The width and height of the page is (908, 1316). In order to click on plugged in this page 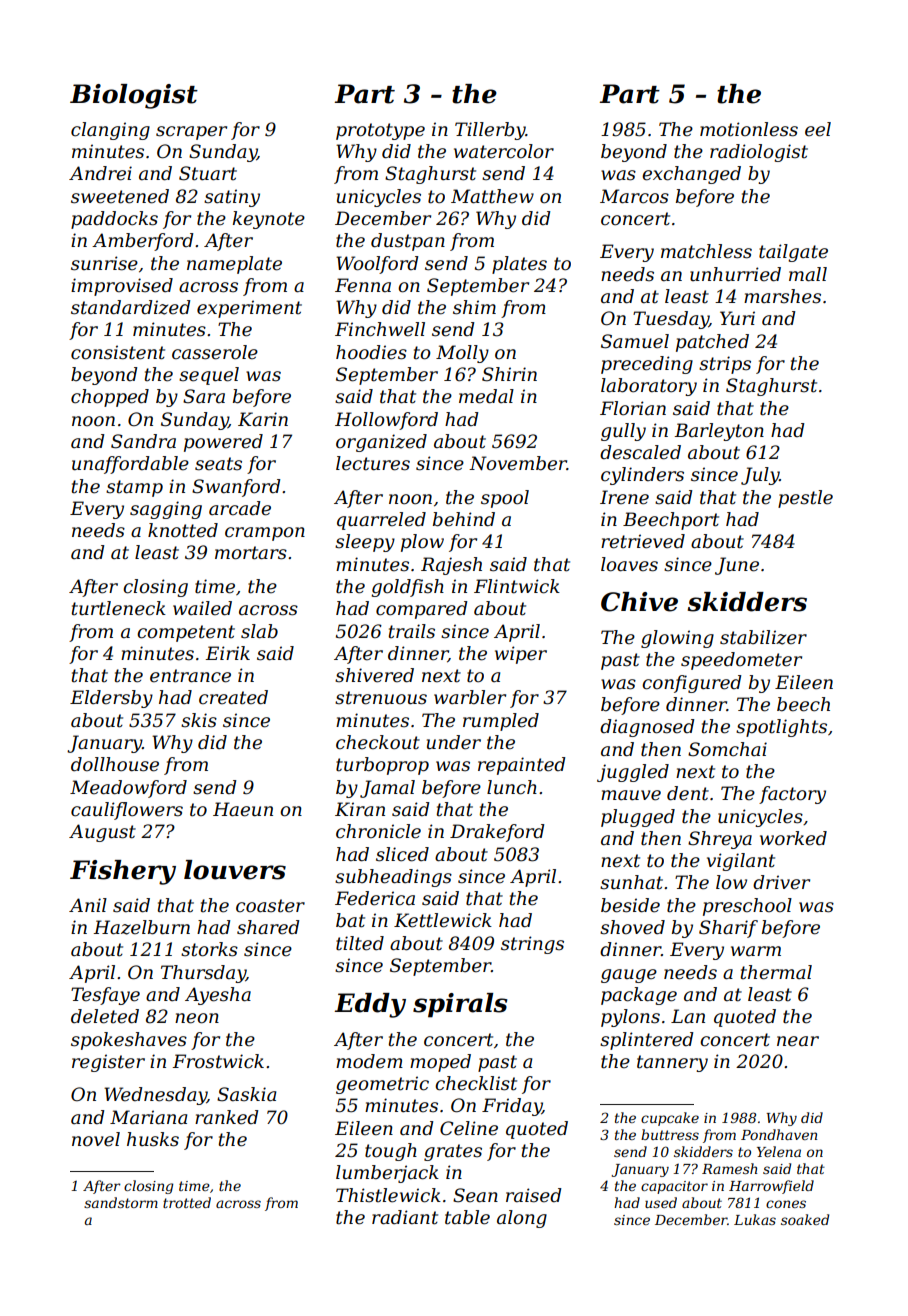, I will do `click(638, 818)`.
